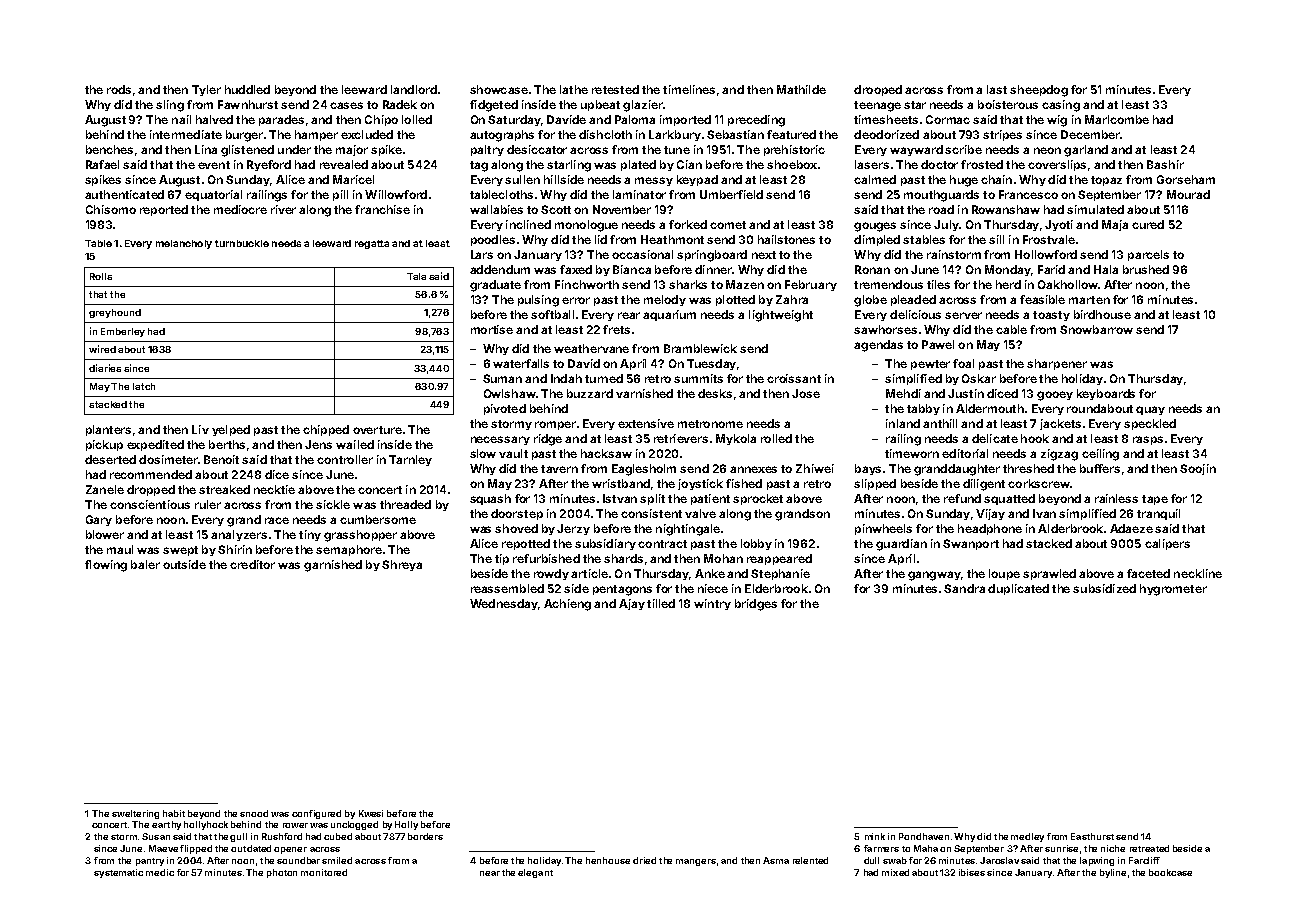 Image resolution: width=1308 pixels, height=924 pixels. Describe the element at coordinates (170, 106) in the document. I see `sling` at that location.
